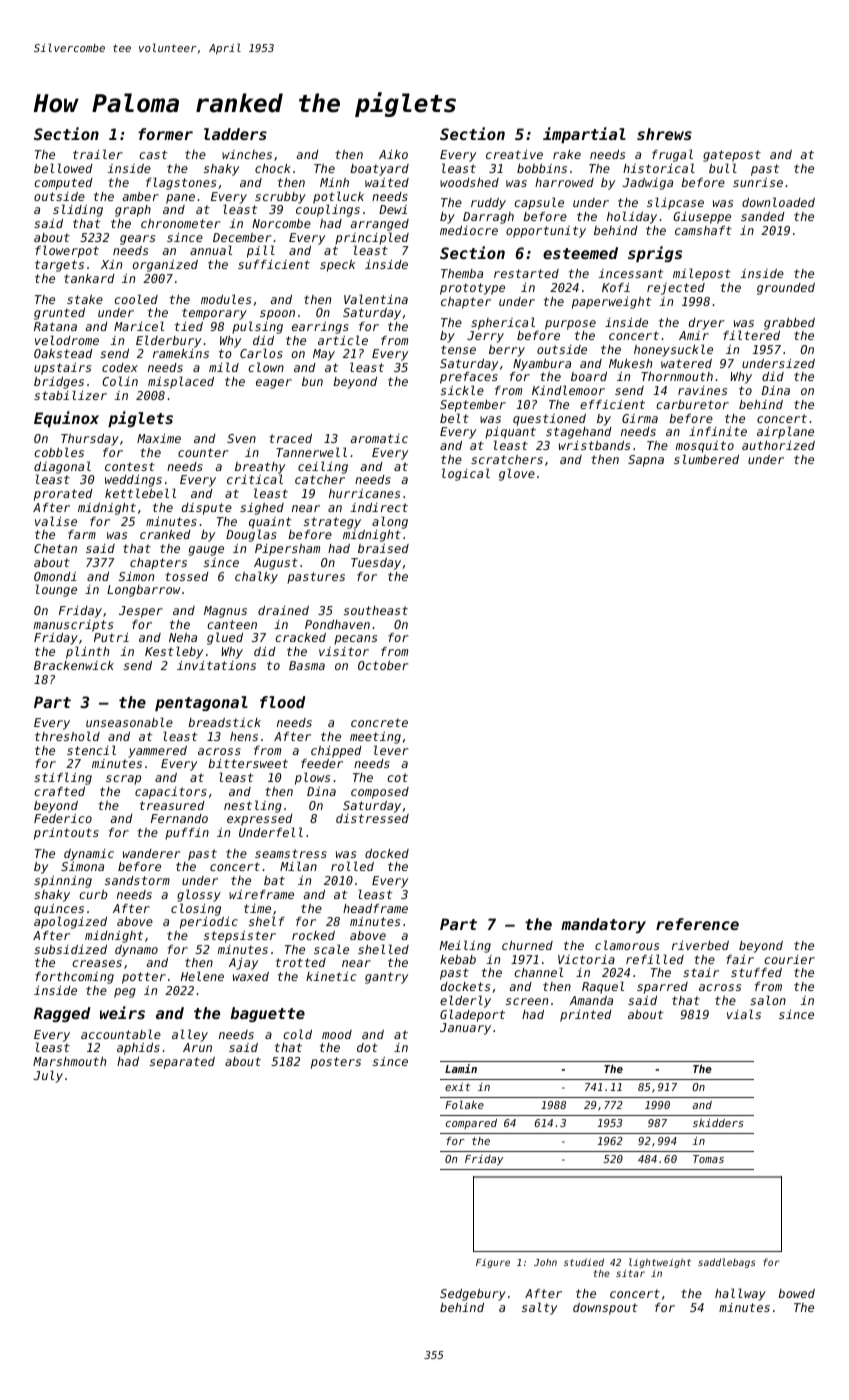 The height and width of the screenshot is (1400, 849). Describe the element at coordinates (778, 445) in the screenshot. I see `authorized` at that location.
